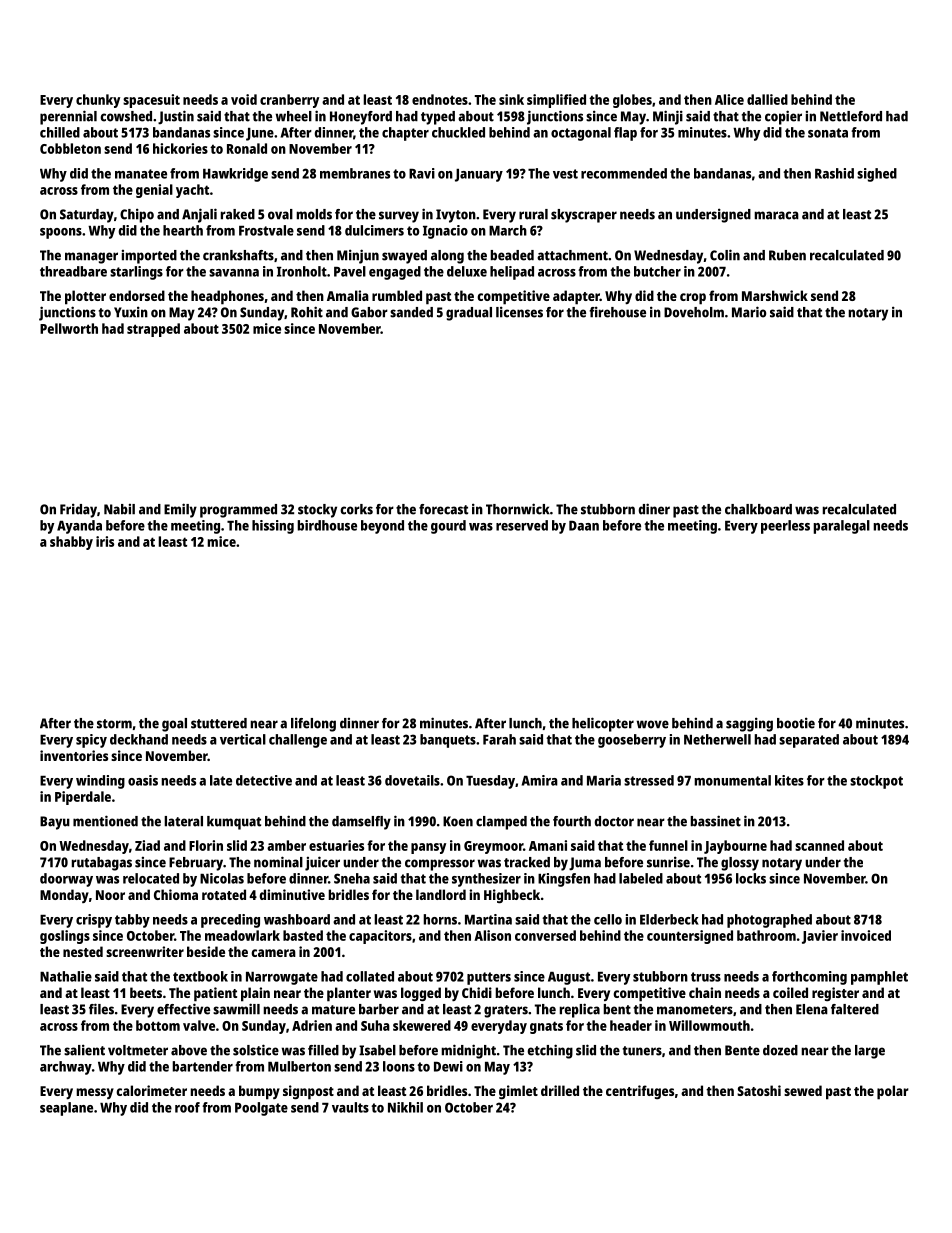 The width and height of the page is (952, 1233). What do you see at coordinates (759, 1090) in the page?
I see `Satoshi` at bounding box center [759, 1090].
